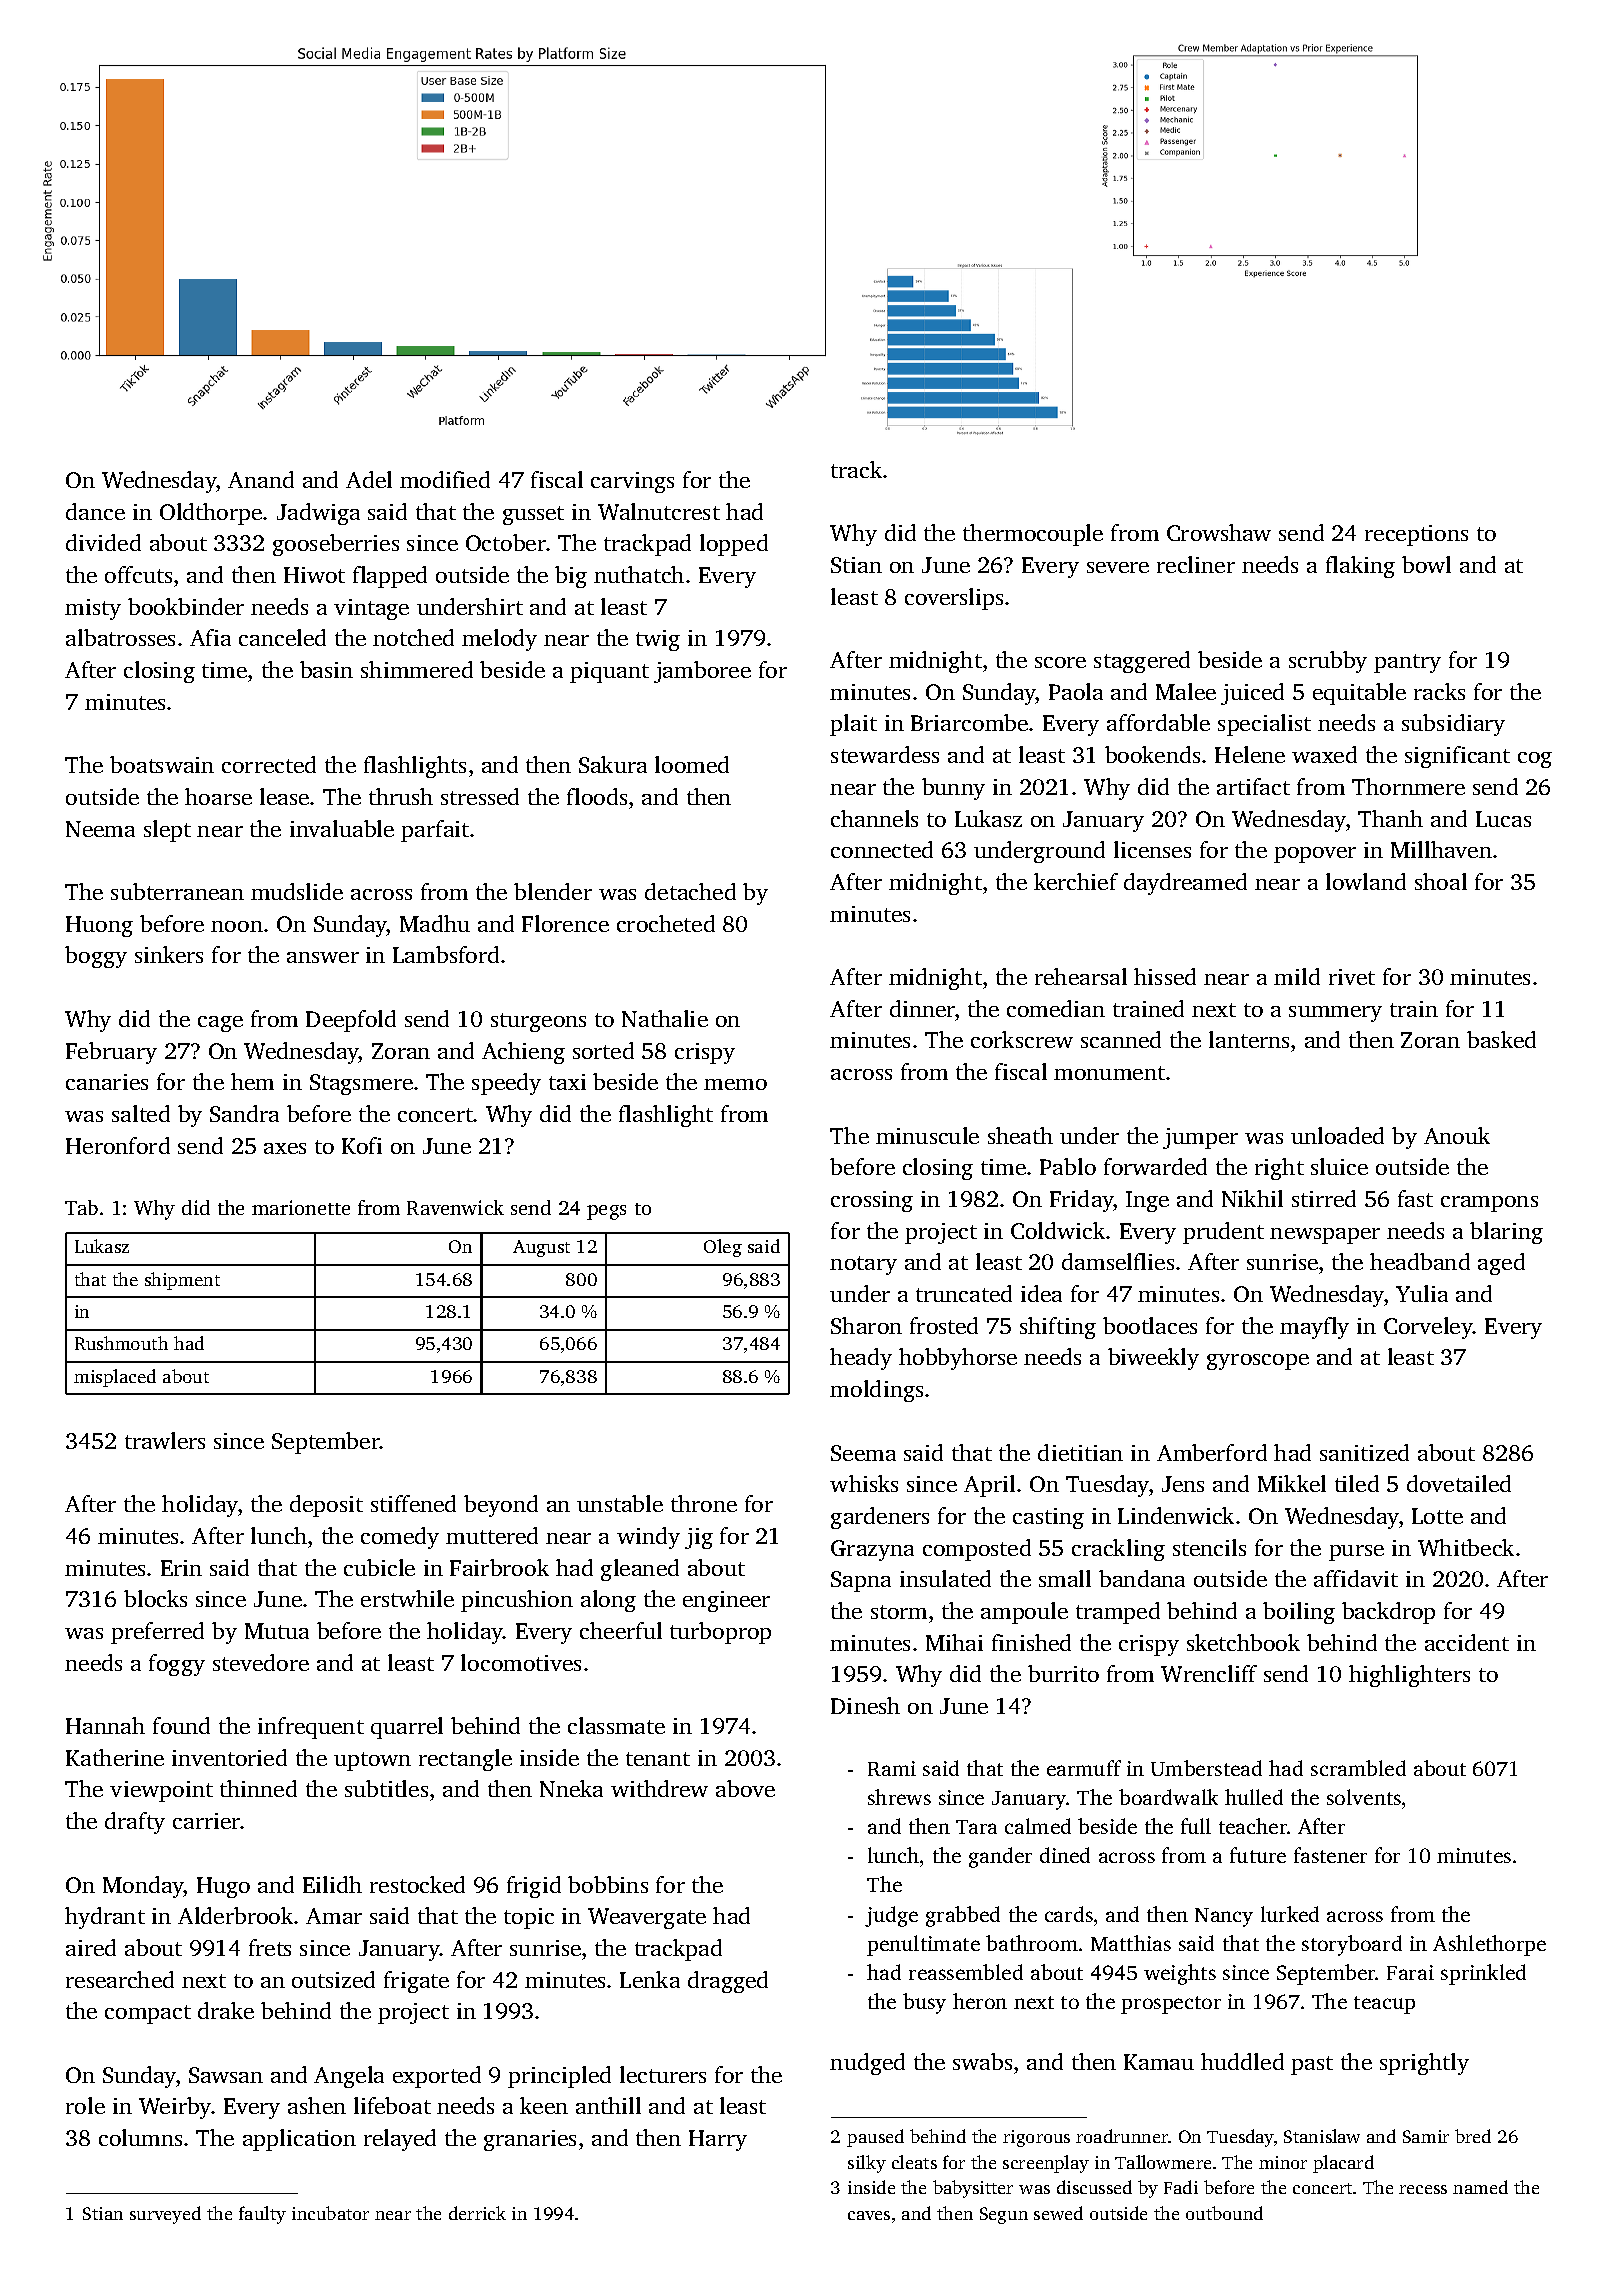 This screenshot has width=1620, height=2292. Describe the element at coordinates (609, 672) in the screenshot. I see `piquant` at that location.
